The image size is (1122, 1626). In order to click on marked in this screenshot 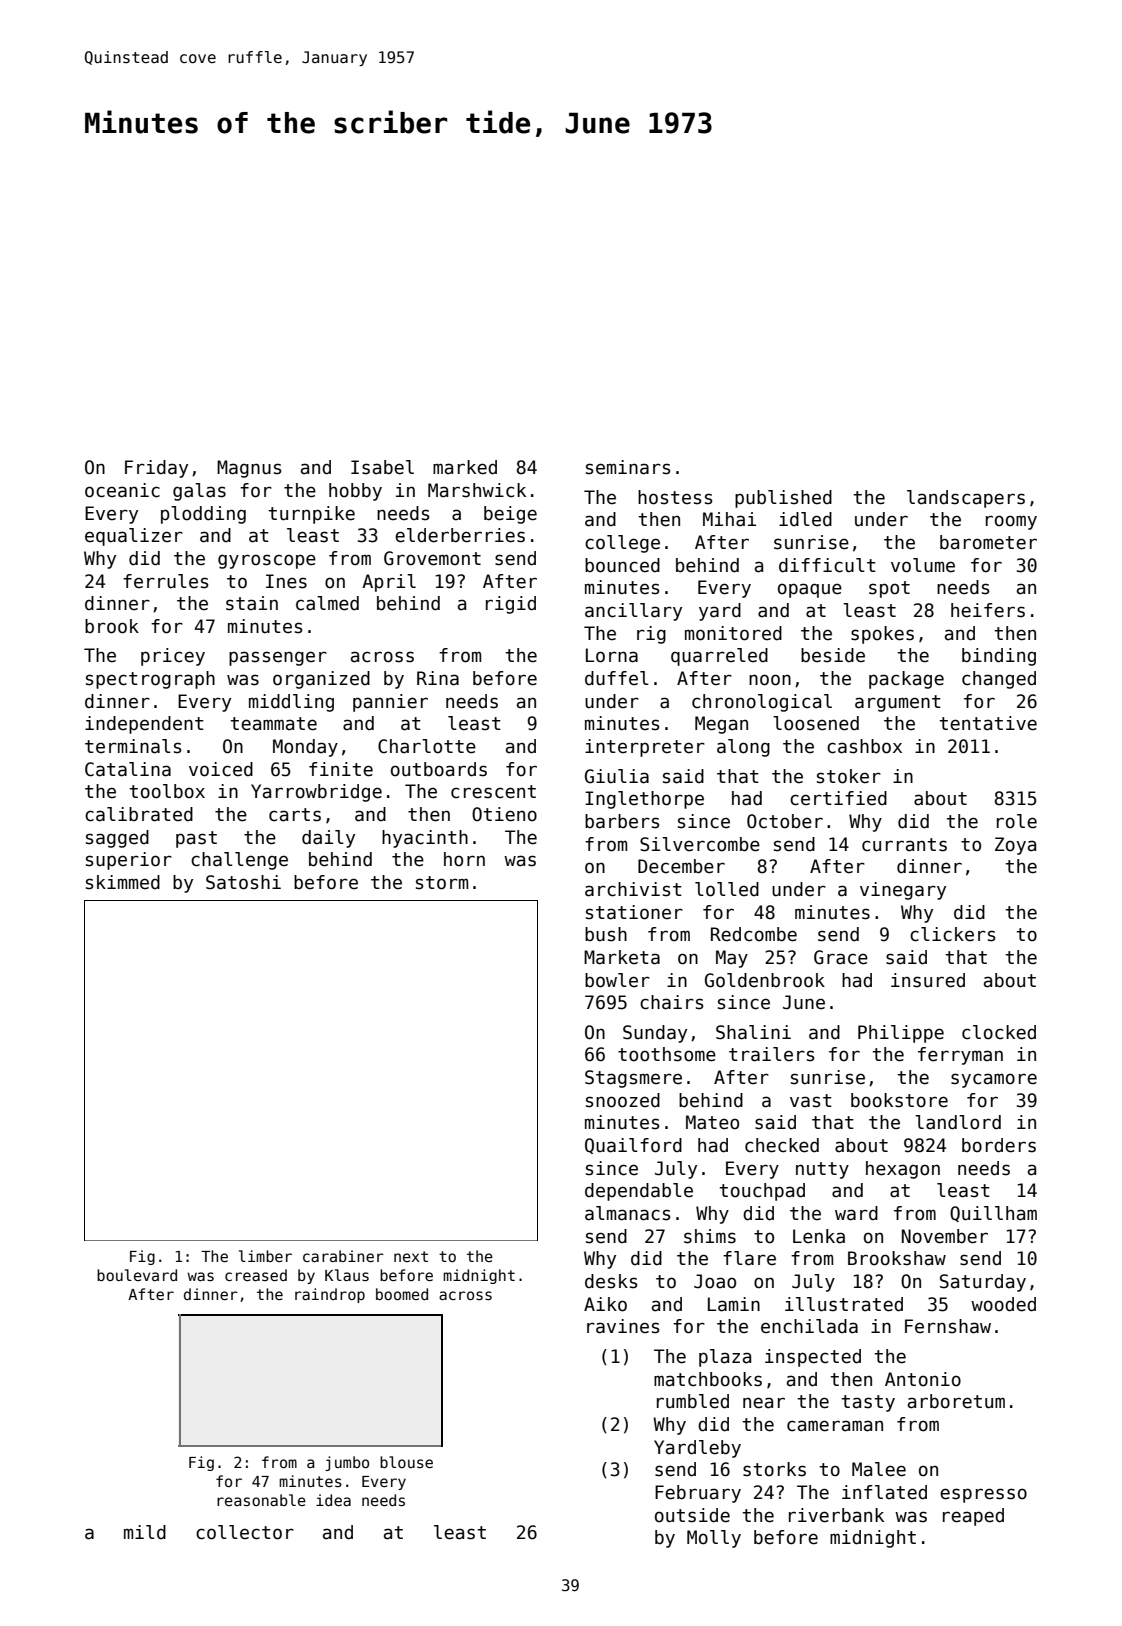, I will do `click(465, 467)`.
